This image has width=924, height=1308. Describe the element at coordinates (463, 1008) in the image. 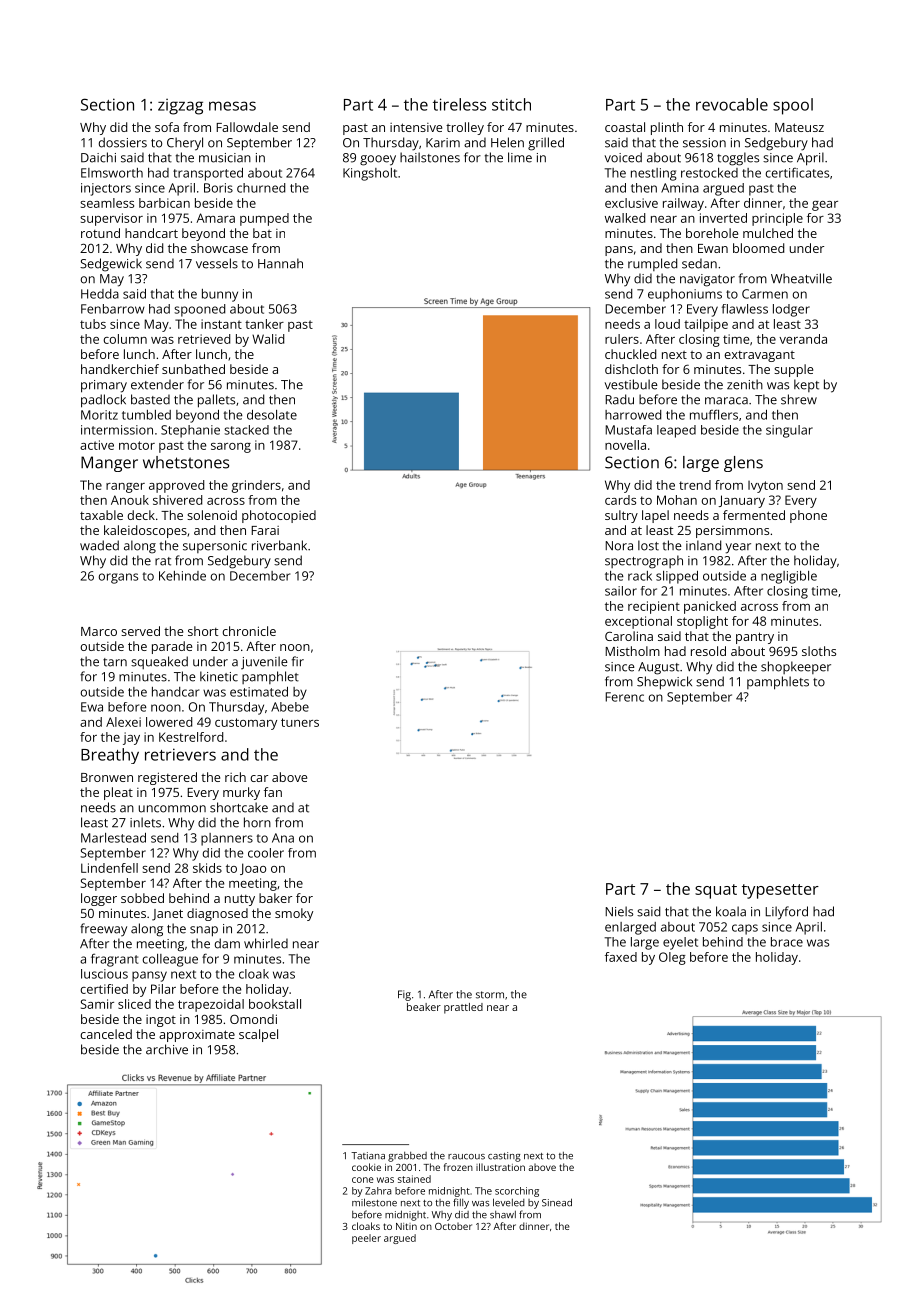

I see `prattled` at that location.
